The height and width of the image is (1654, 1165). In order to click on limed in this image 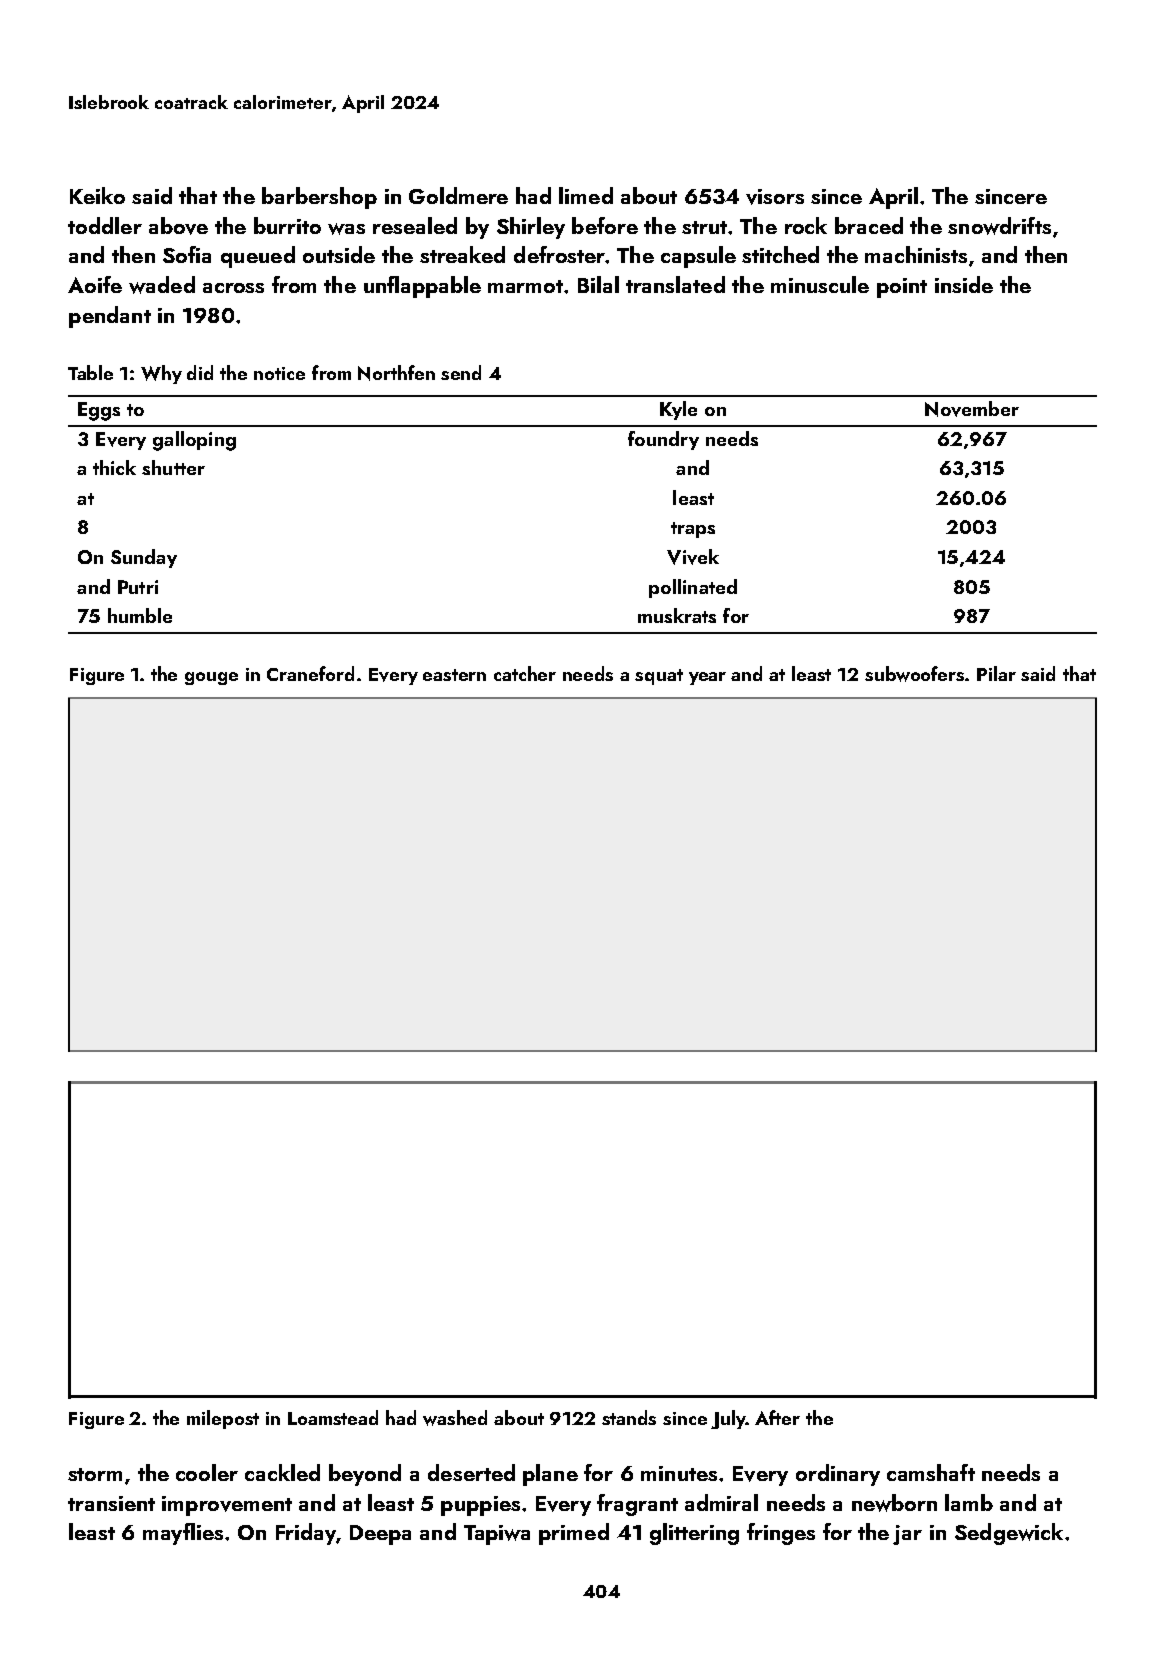, I will do `click(586, 195)`.
